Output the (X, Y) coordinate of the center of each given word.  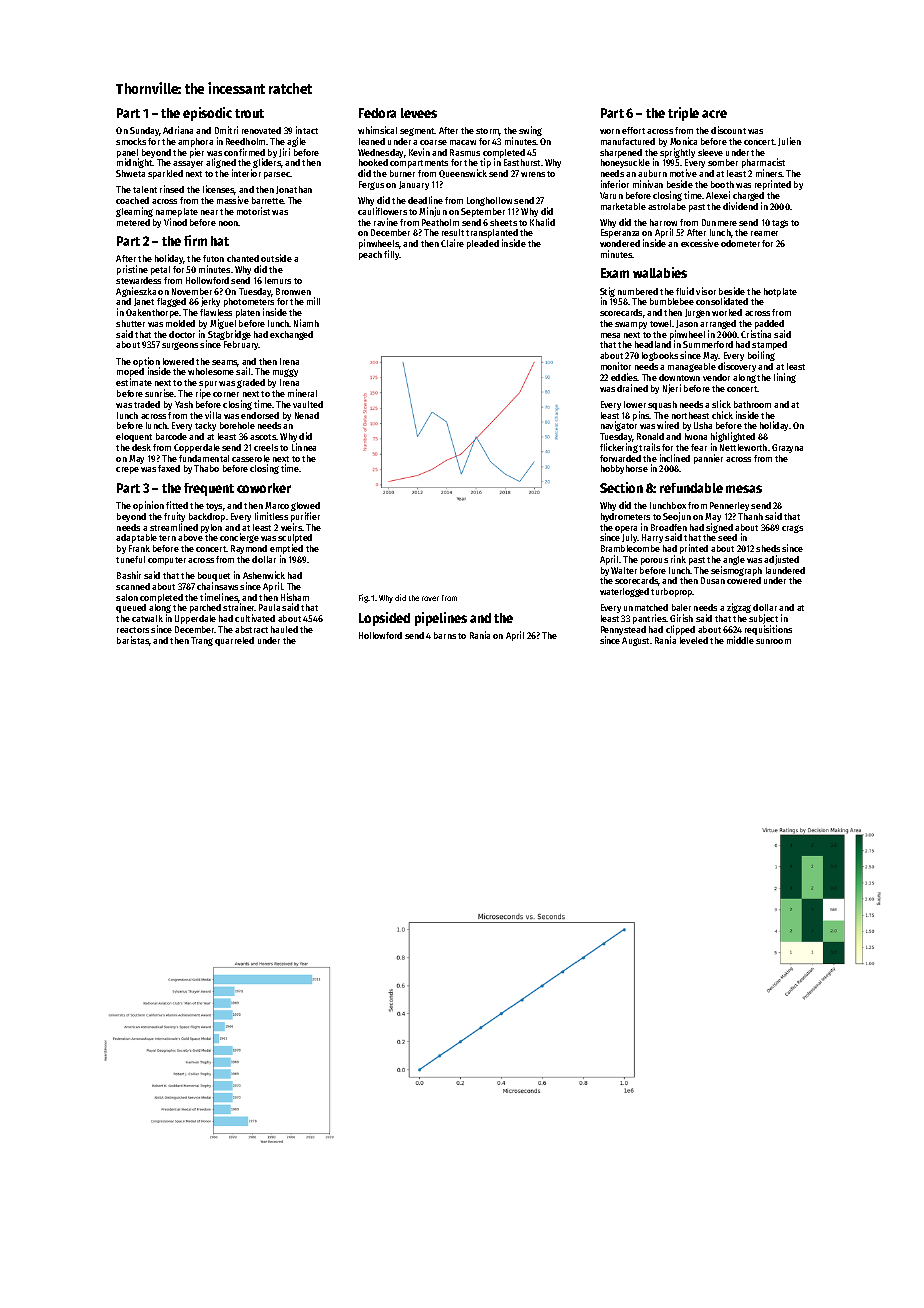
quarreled (234, 641)
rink (678, 559)
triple (683, 114)
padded (769, 324)
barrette (268, 200)
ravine (386, 222)
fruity (174, 517)
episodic (207, 114)
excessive (700, 243)
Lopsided (384, 619)
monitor (616, 366)
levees (419, 113)
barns (445, 635)
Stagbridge (229, 335)
